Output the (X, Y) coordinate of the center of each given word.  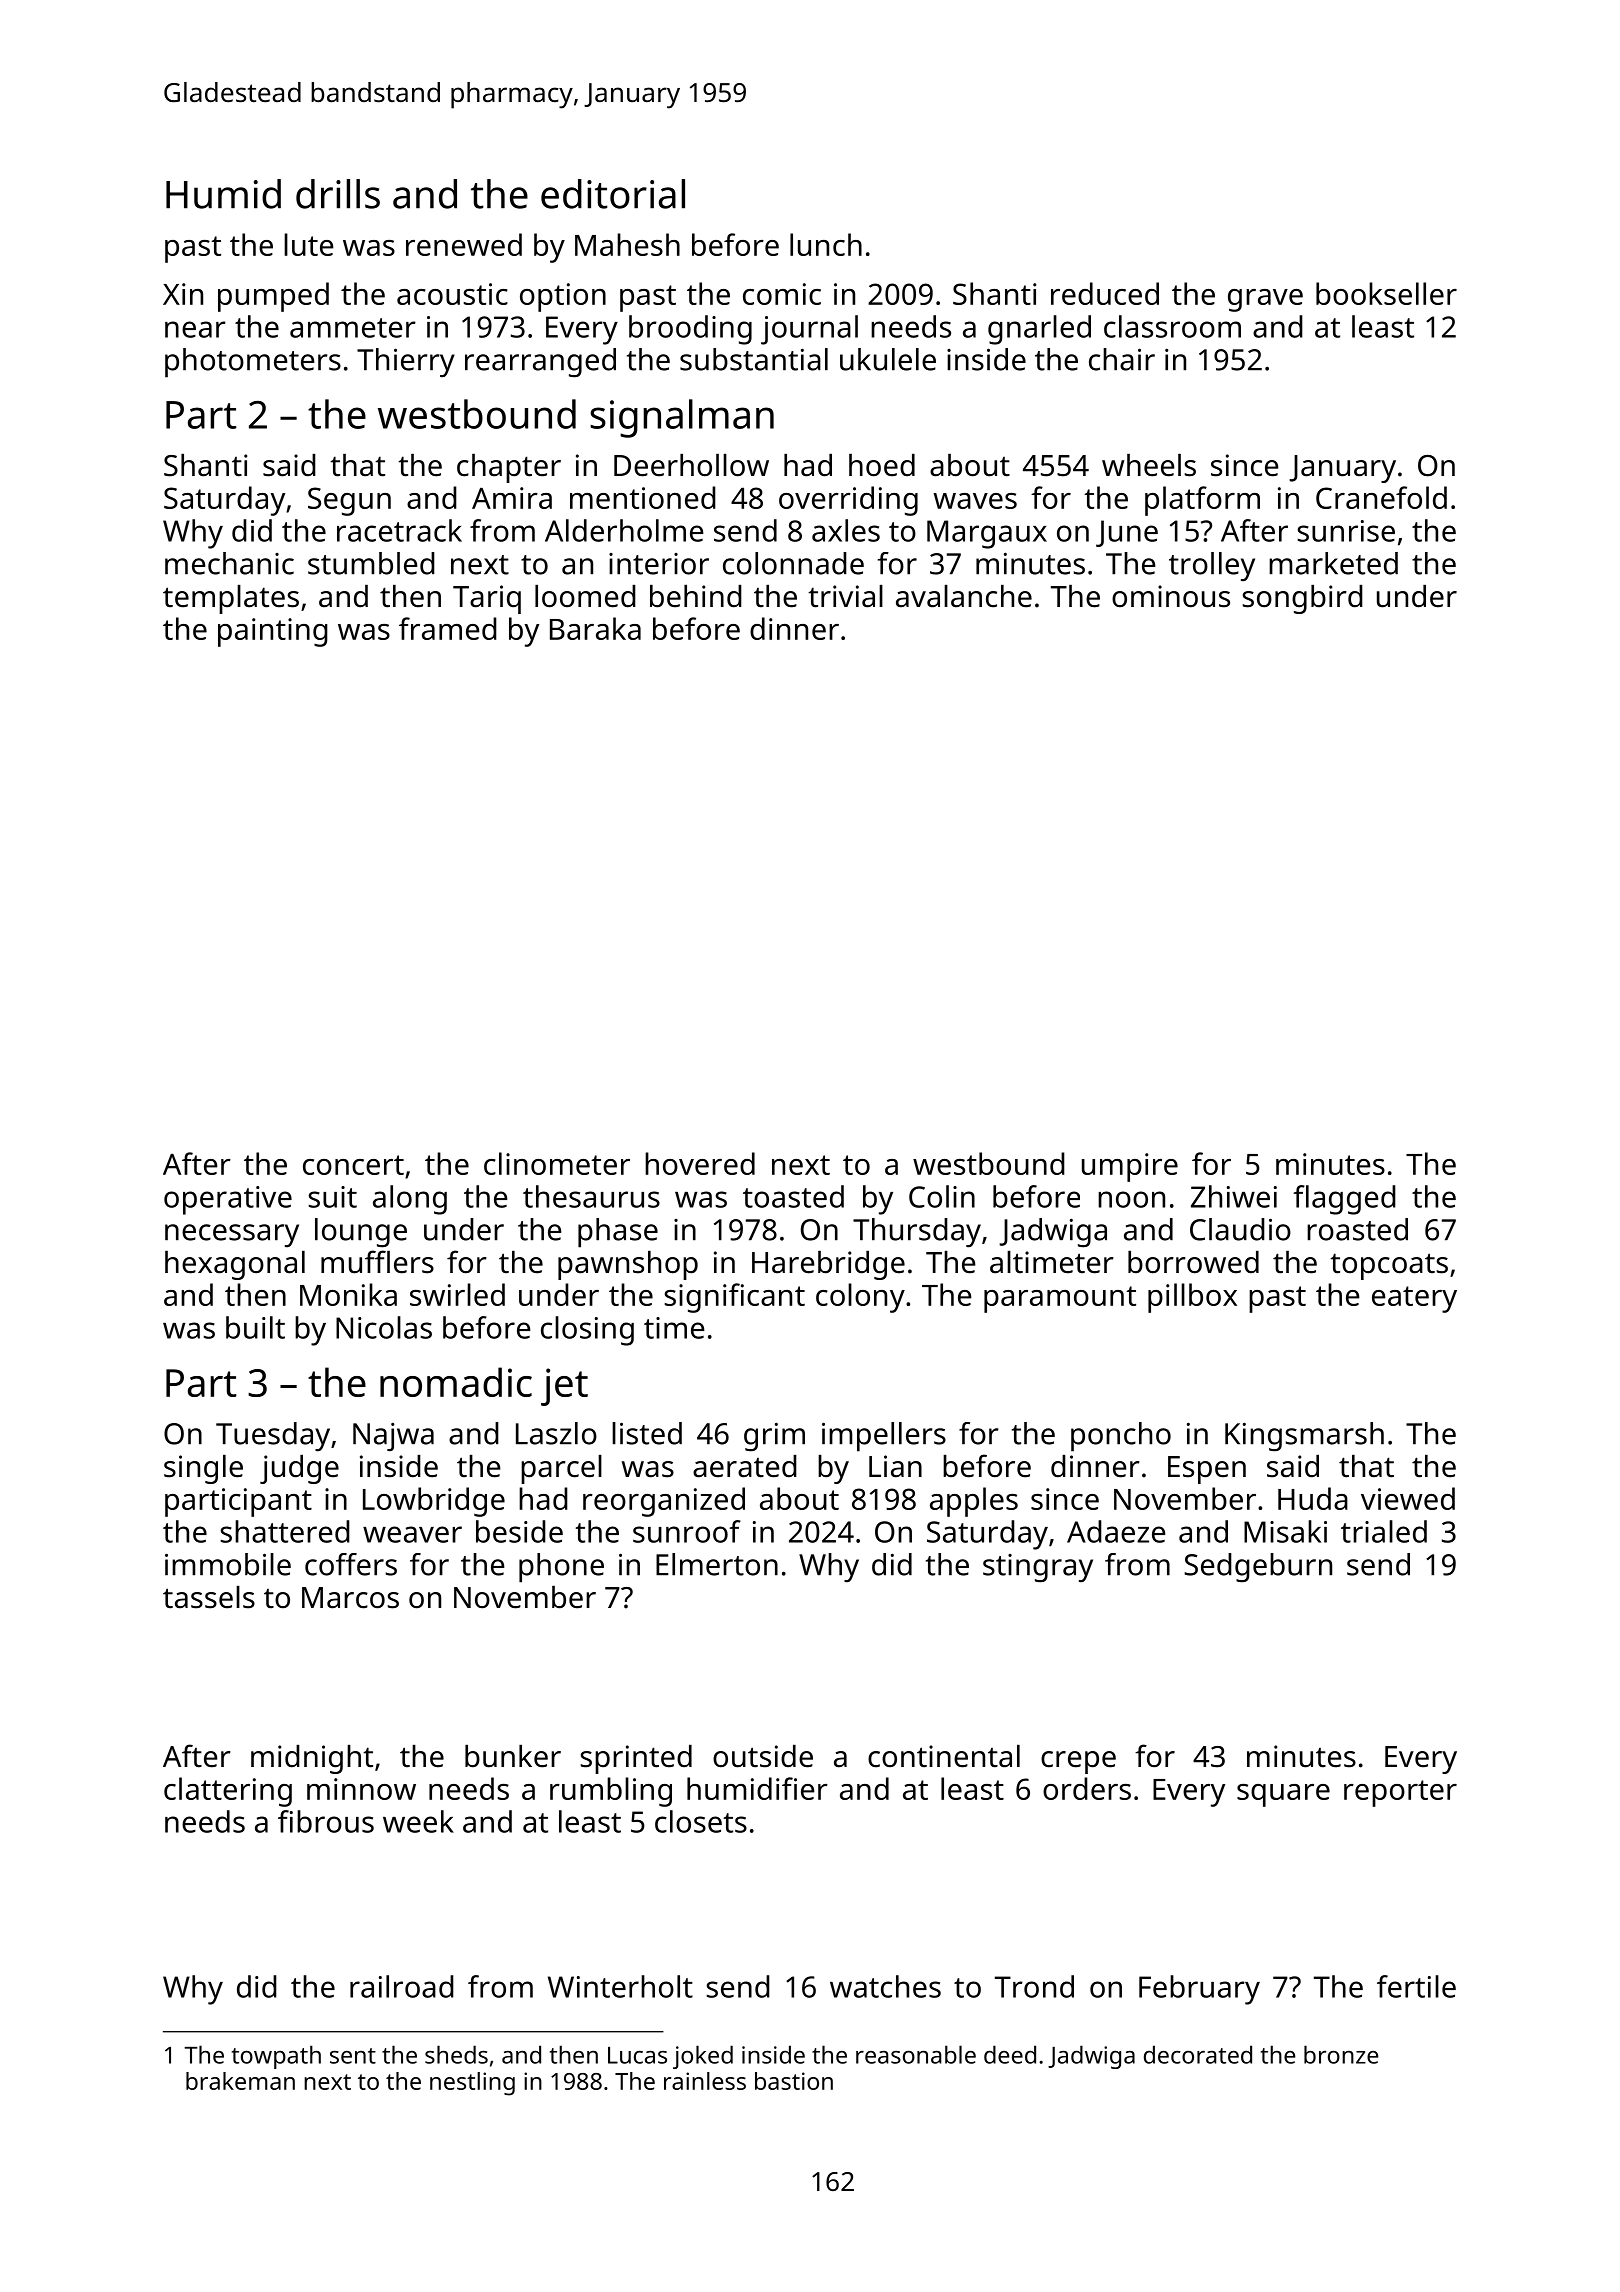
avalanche (964, 596)
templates (231, 599)
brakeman (240, 2081)
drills (338, 194)
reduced (1105, 293)
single (203, 1469)
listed (647, 1433)
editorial (613, 194)
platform (1202, 501)
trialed (1384, 1531)
